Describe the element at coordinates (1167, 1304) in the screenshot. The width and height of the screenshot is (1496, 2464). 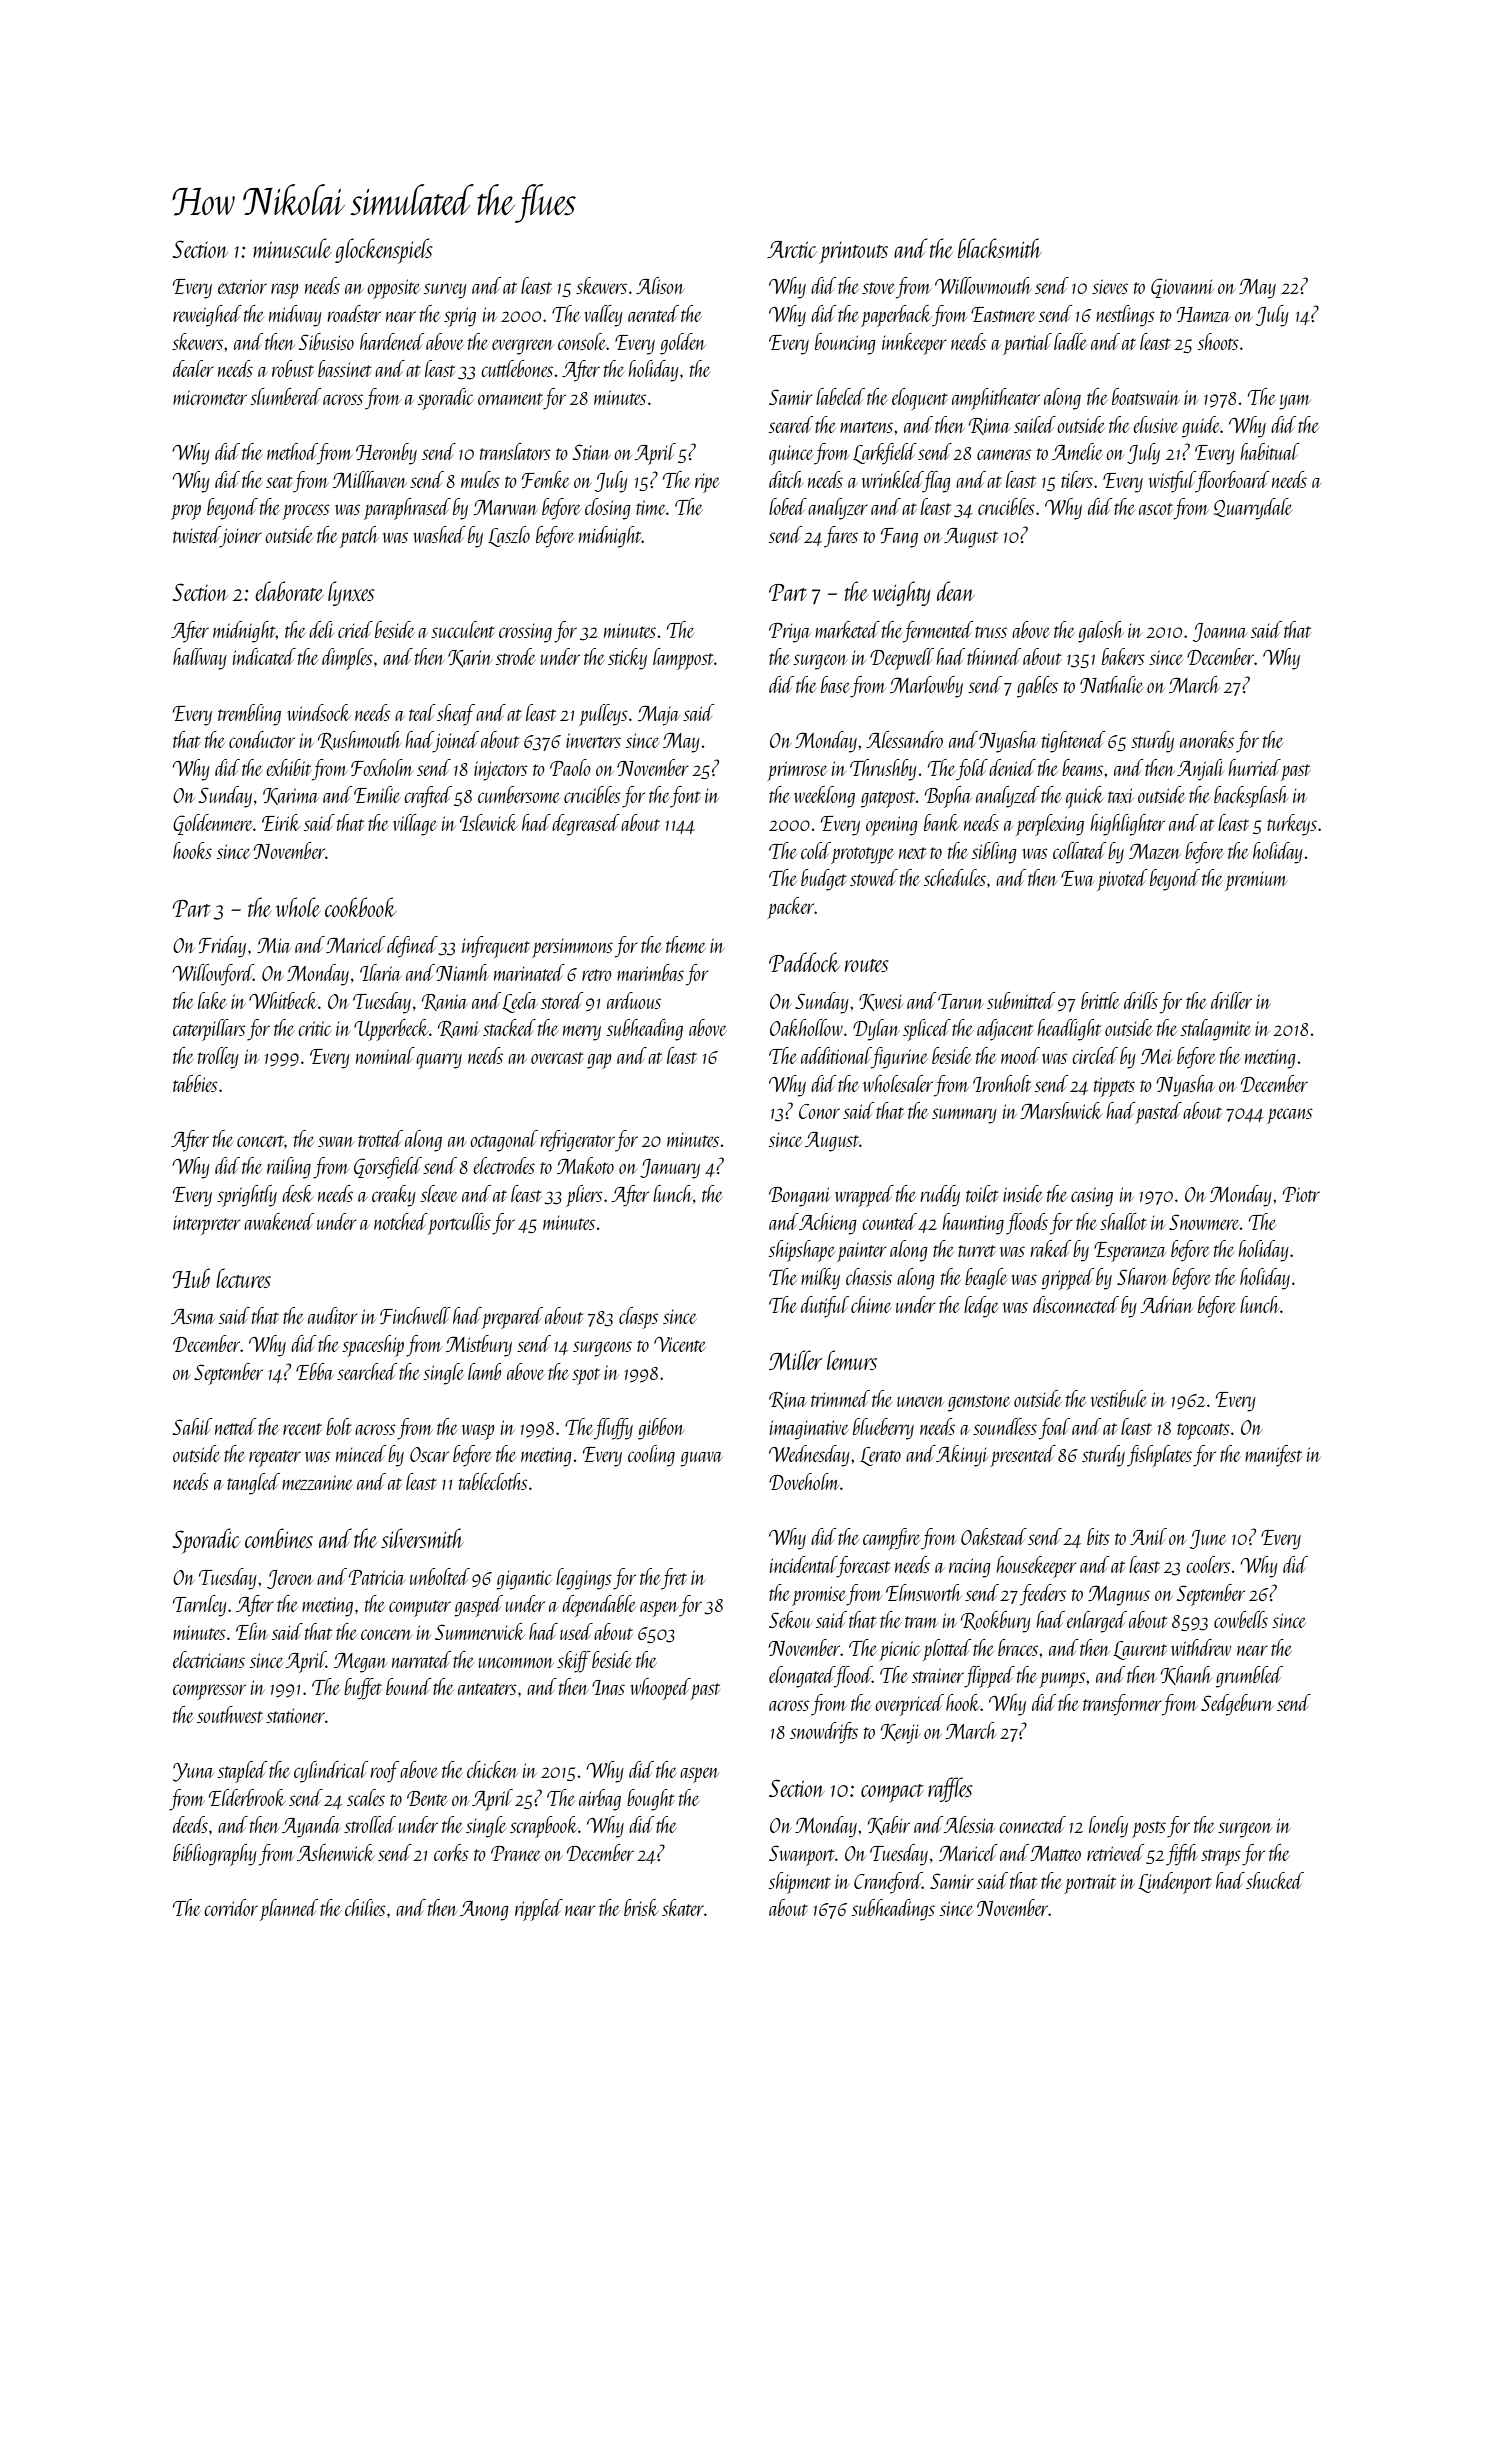
I see `Adrian` at that location.
